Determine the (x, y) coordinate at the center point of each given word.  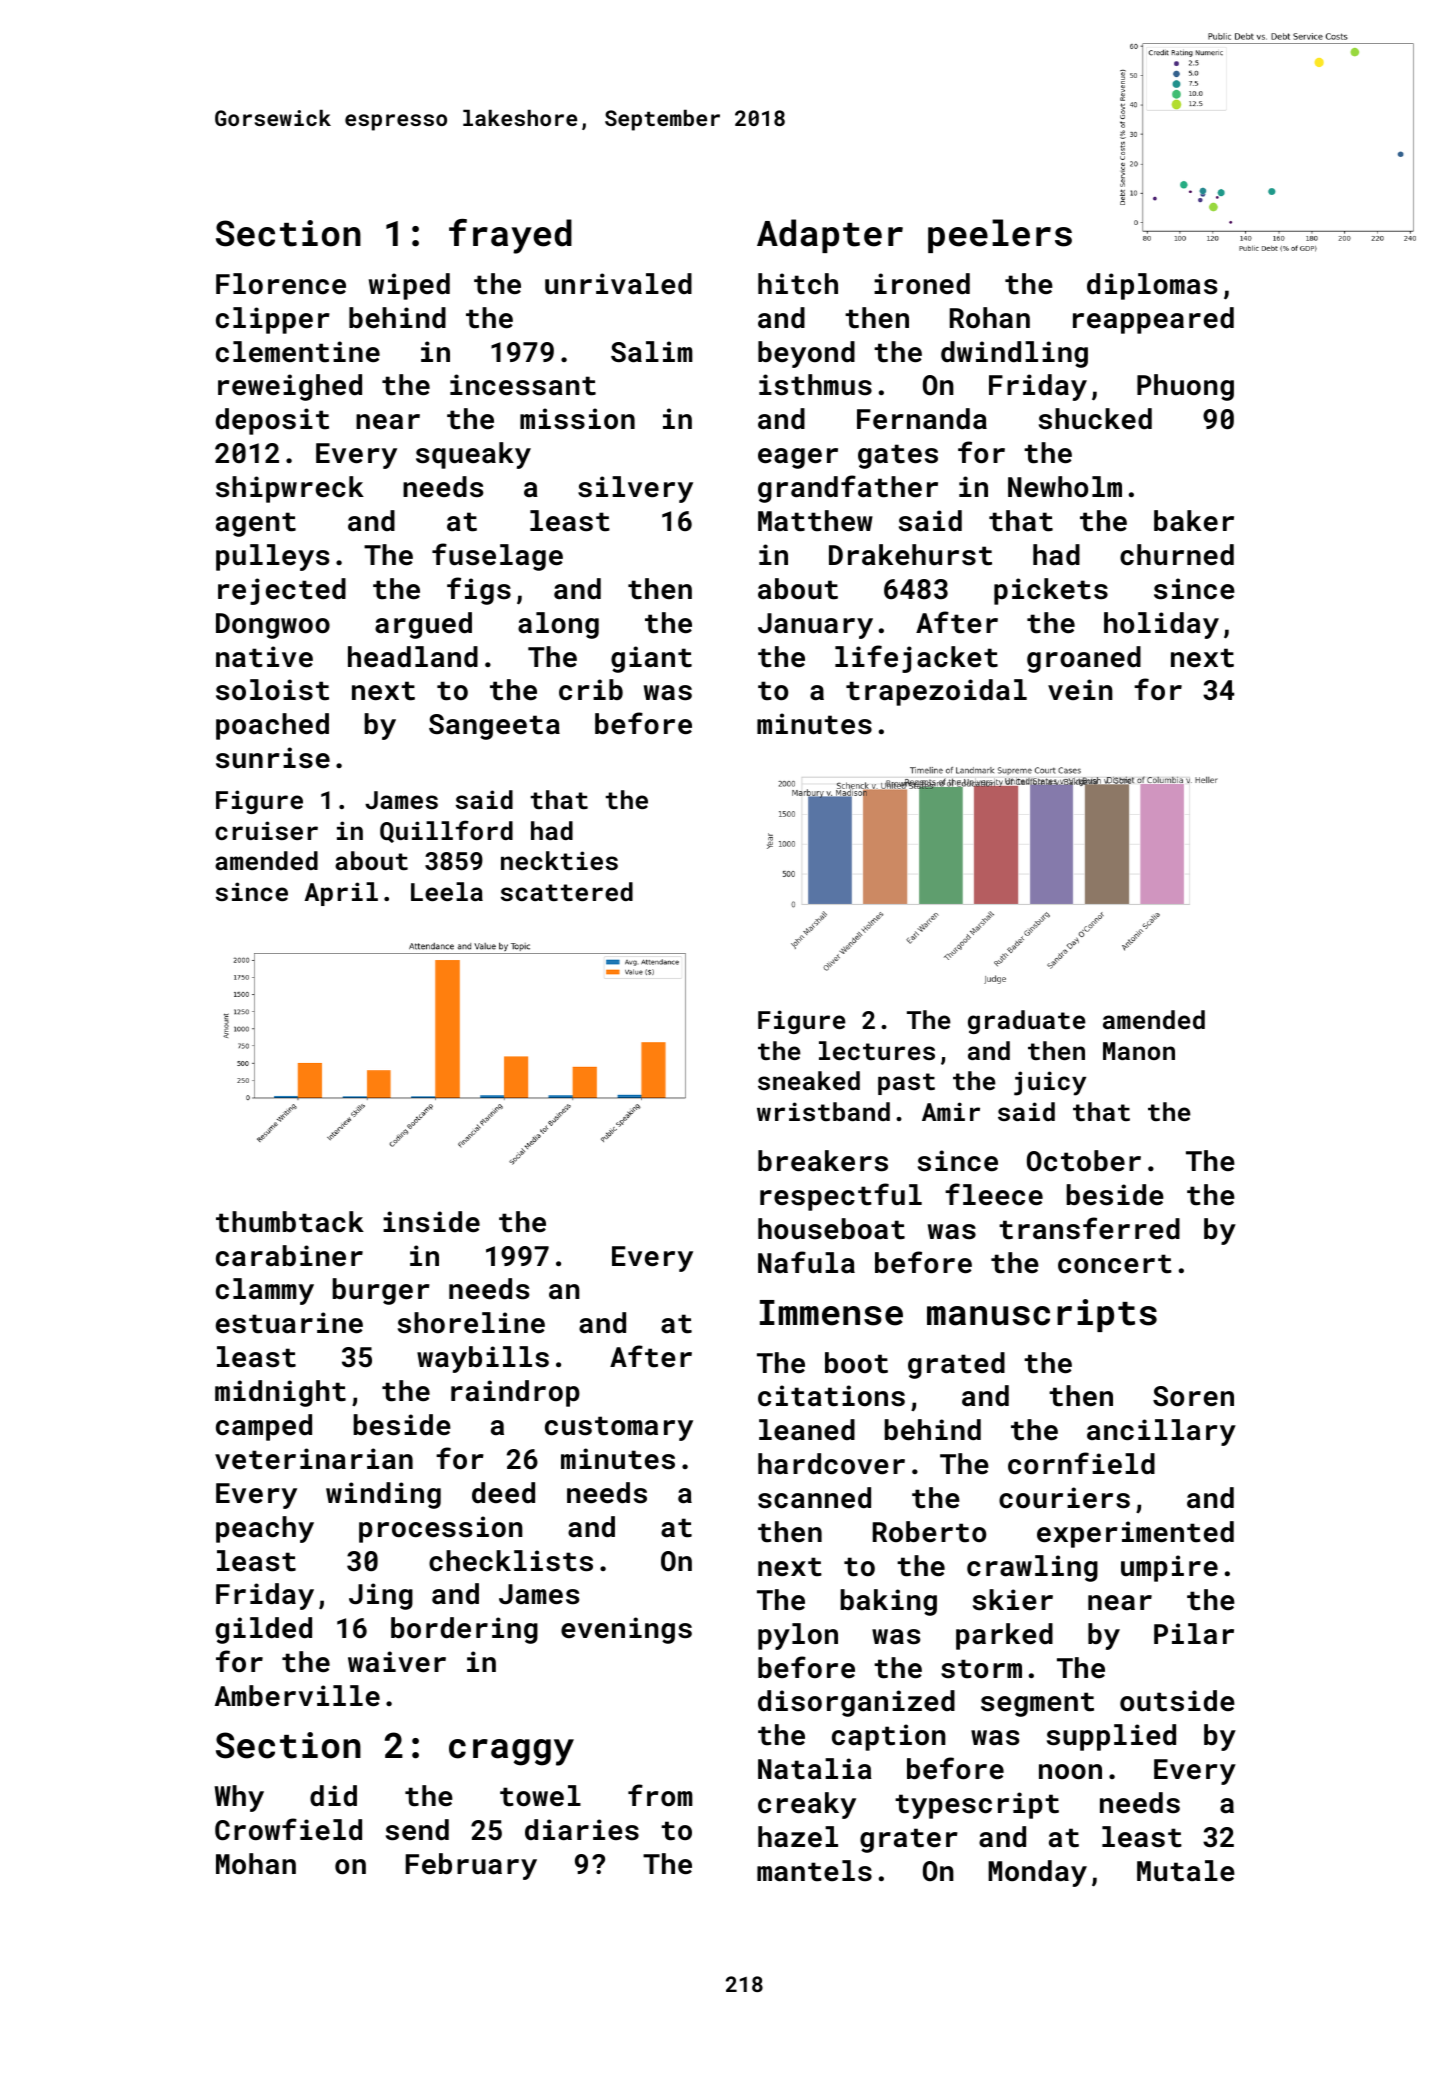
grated (956, 1365)
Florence (281, 284)
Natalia (815, 1769)
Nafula (806, 1262)
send (417, 1830)
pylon (798, 1636)
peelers (1000, 236)
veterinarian (314, 1459)
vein (1080, 689)
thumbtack (290, 1222)
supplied (1111, 1737)
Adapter (830, 236)
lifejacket (916, 659)
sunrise (273, 758)
